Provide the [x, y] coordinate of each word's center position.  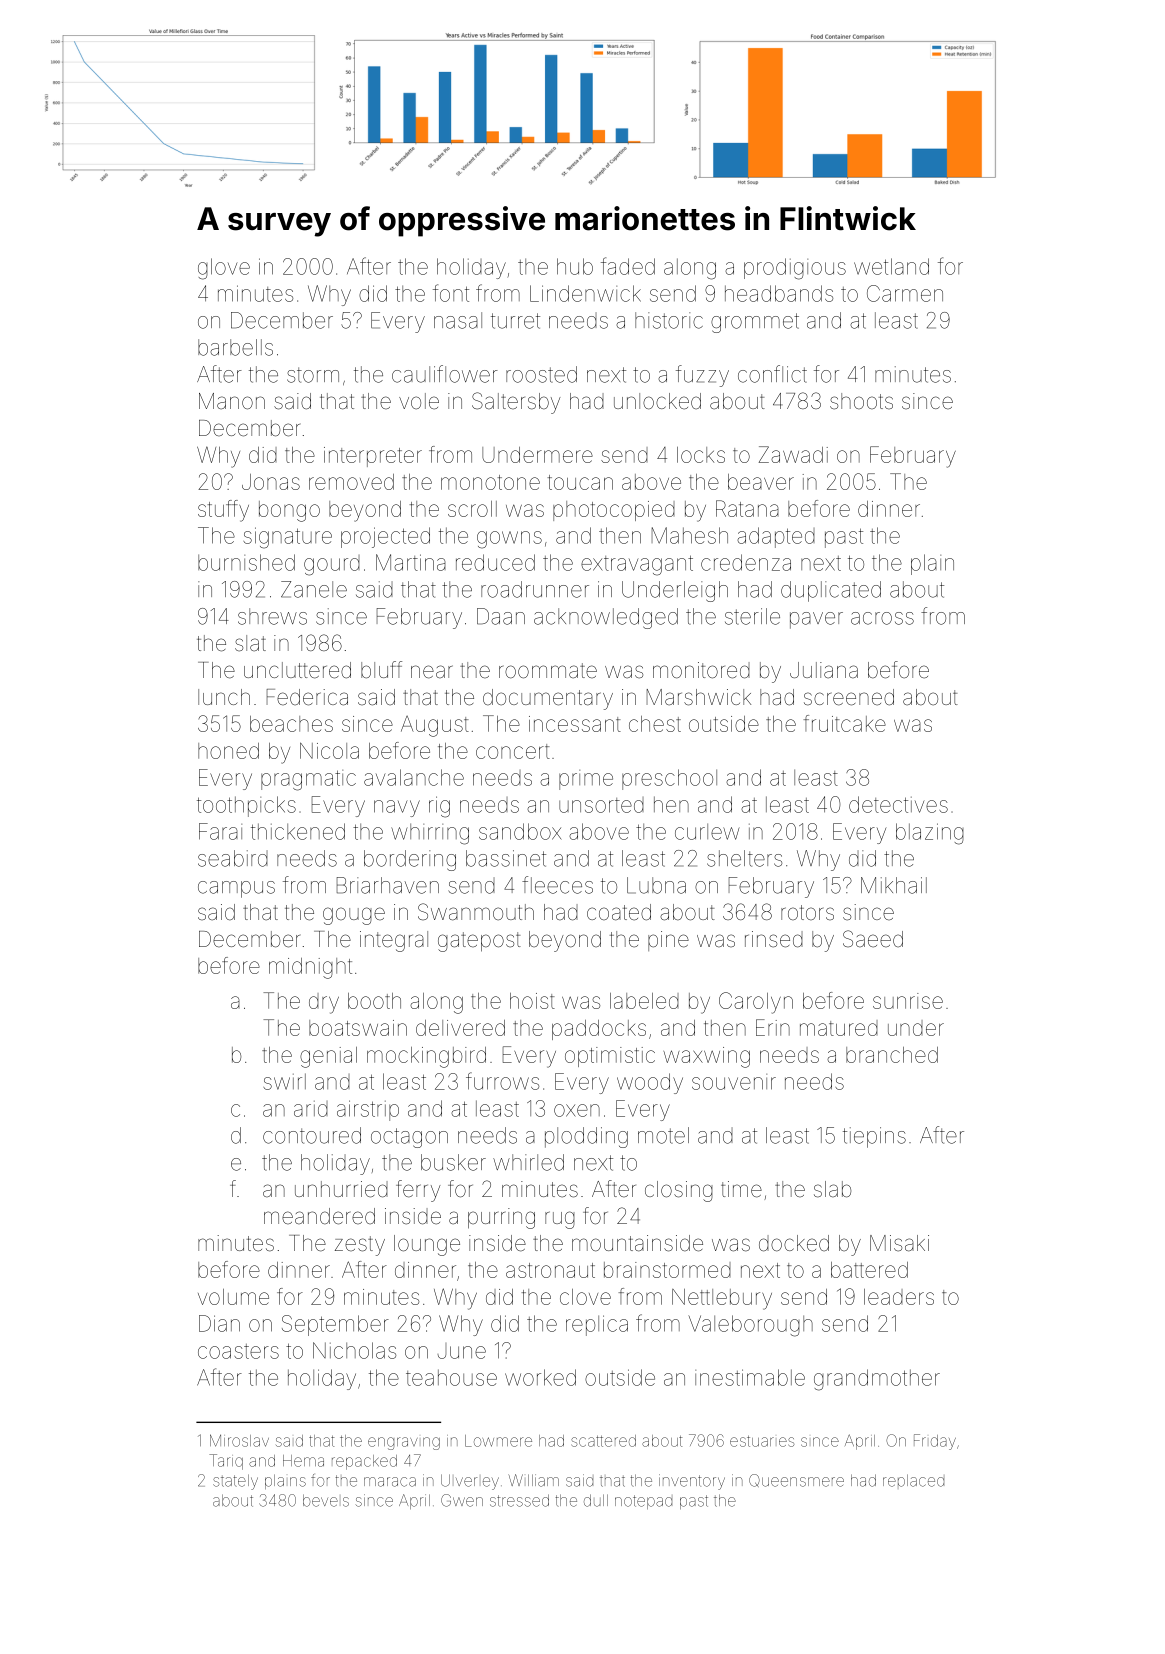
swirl [284, 1081]
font [451, 293]
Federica [307, 697]
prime [586, 780]
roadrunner [535, 589]
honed [228, 751]
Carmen [905, 293]
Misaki [899, 1243]
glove [224, 269]
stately [235, 1482]
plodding [586, 1137]
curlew [707, 832]
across [882, 618]
